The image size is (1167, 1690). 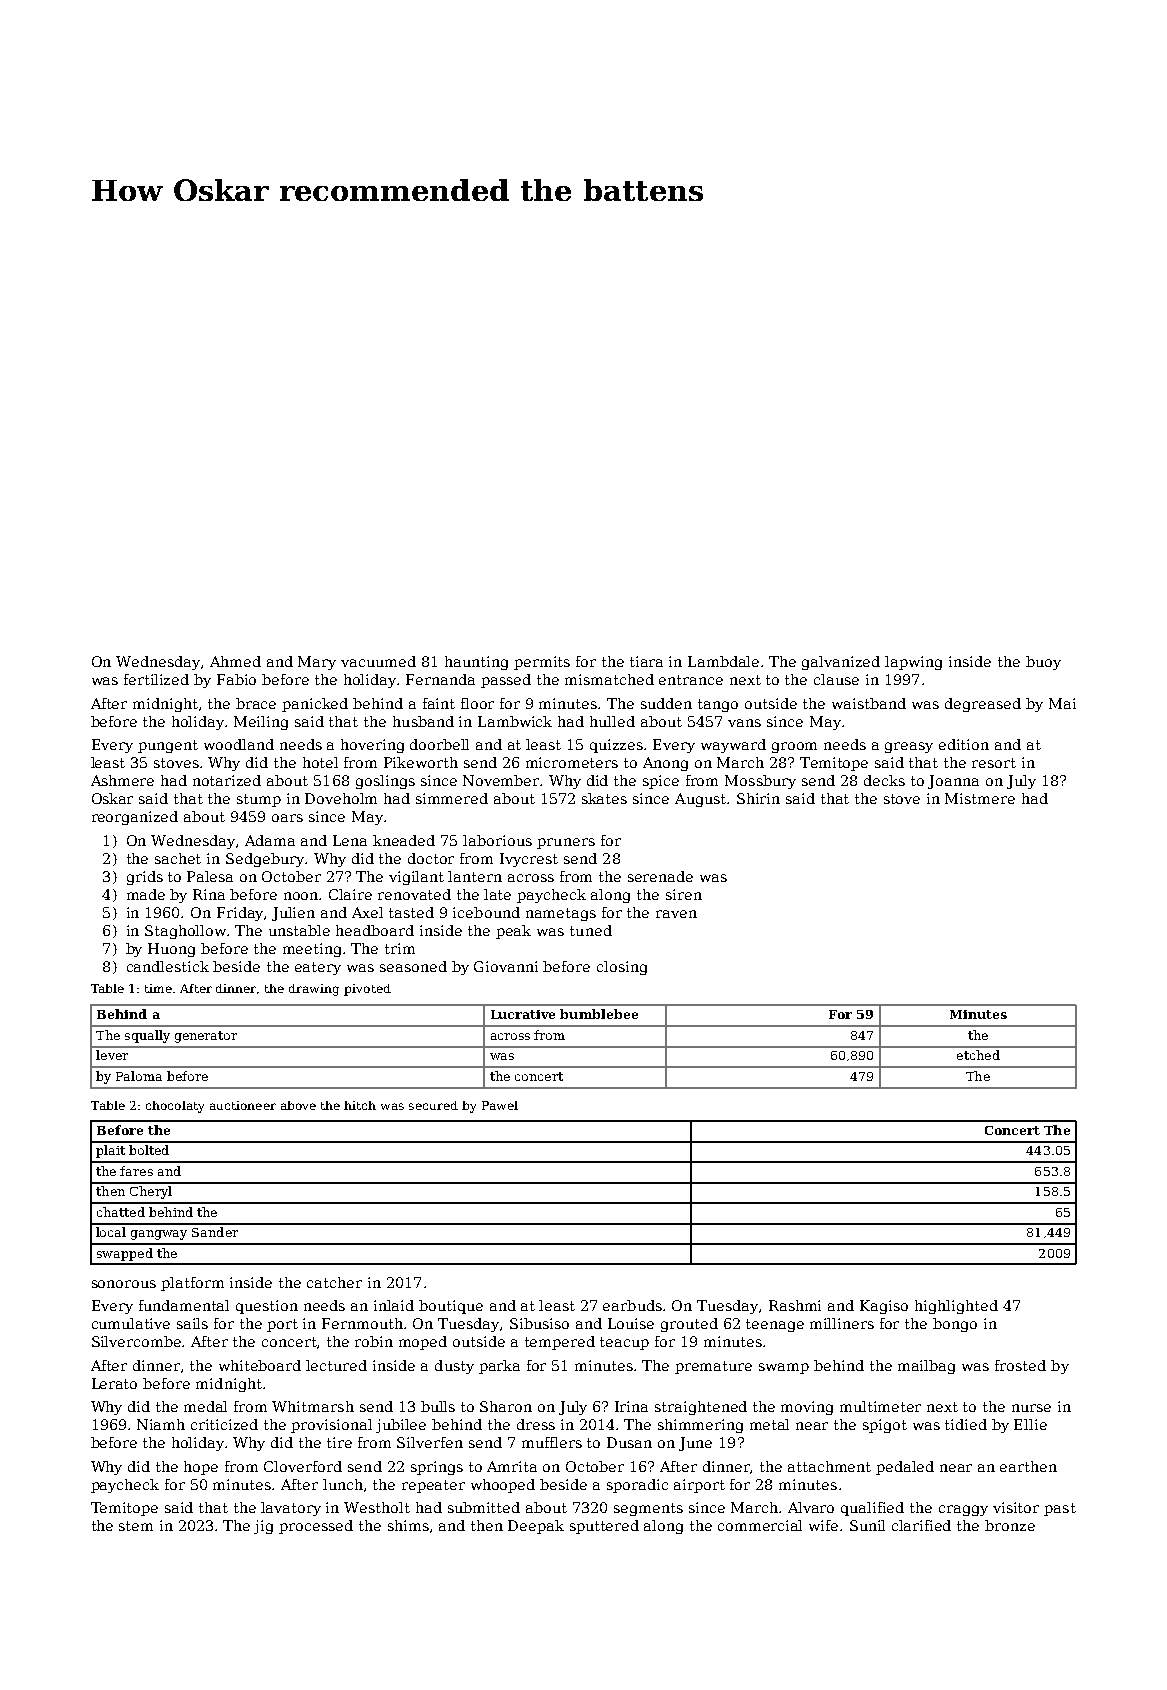 What do you see at coordinates (1043, 663) in the screenshot?
I see `buoy` at bounding box center [1043, 663].
